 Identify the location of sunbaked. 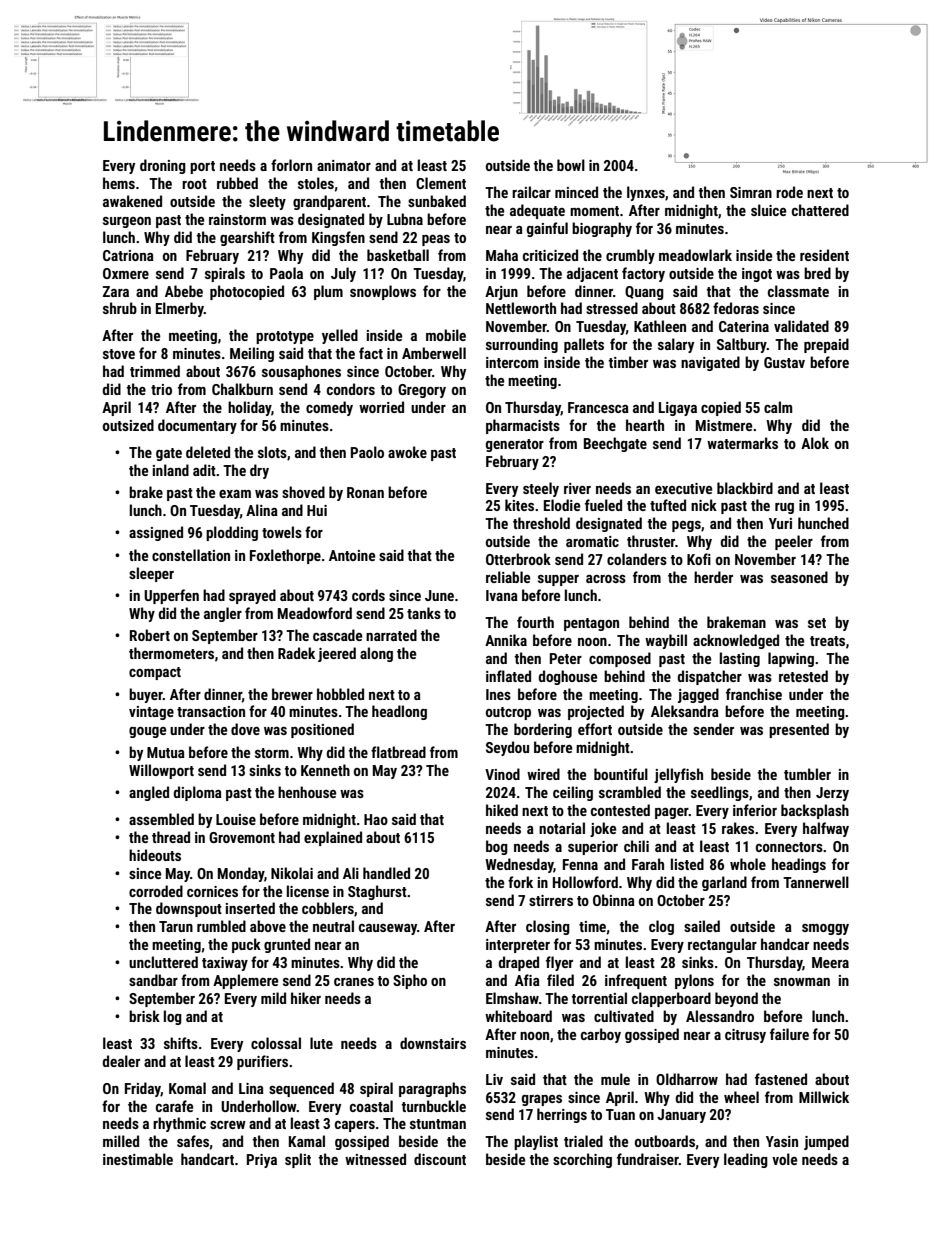
(437, 201).
